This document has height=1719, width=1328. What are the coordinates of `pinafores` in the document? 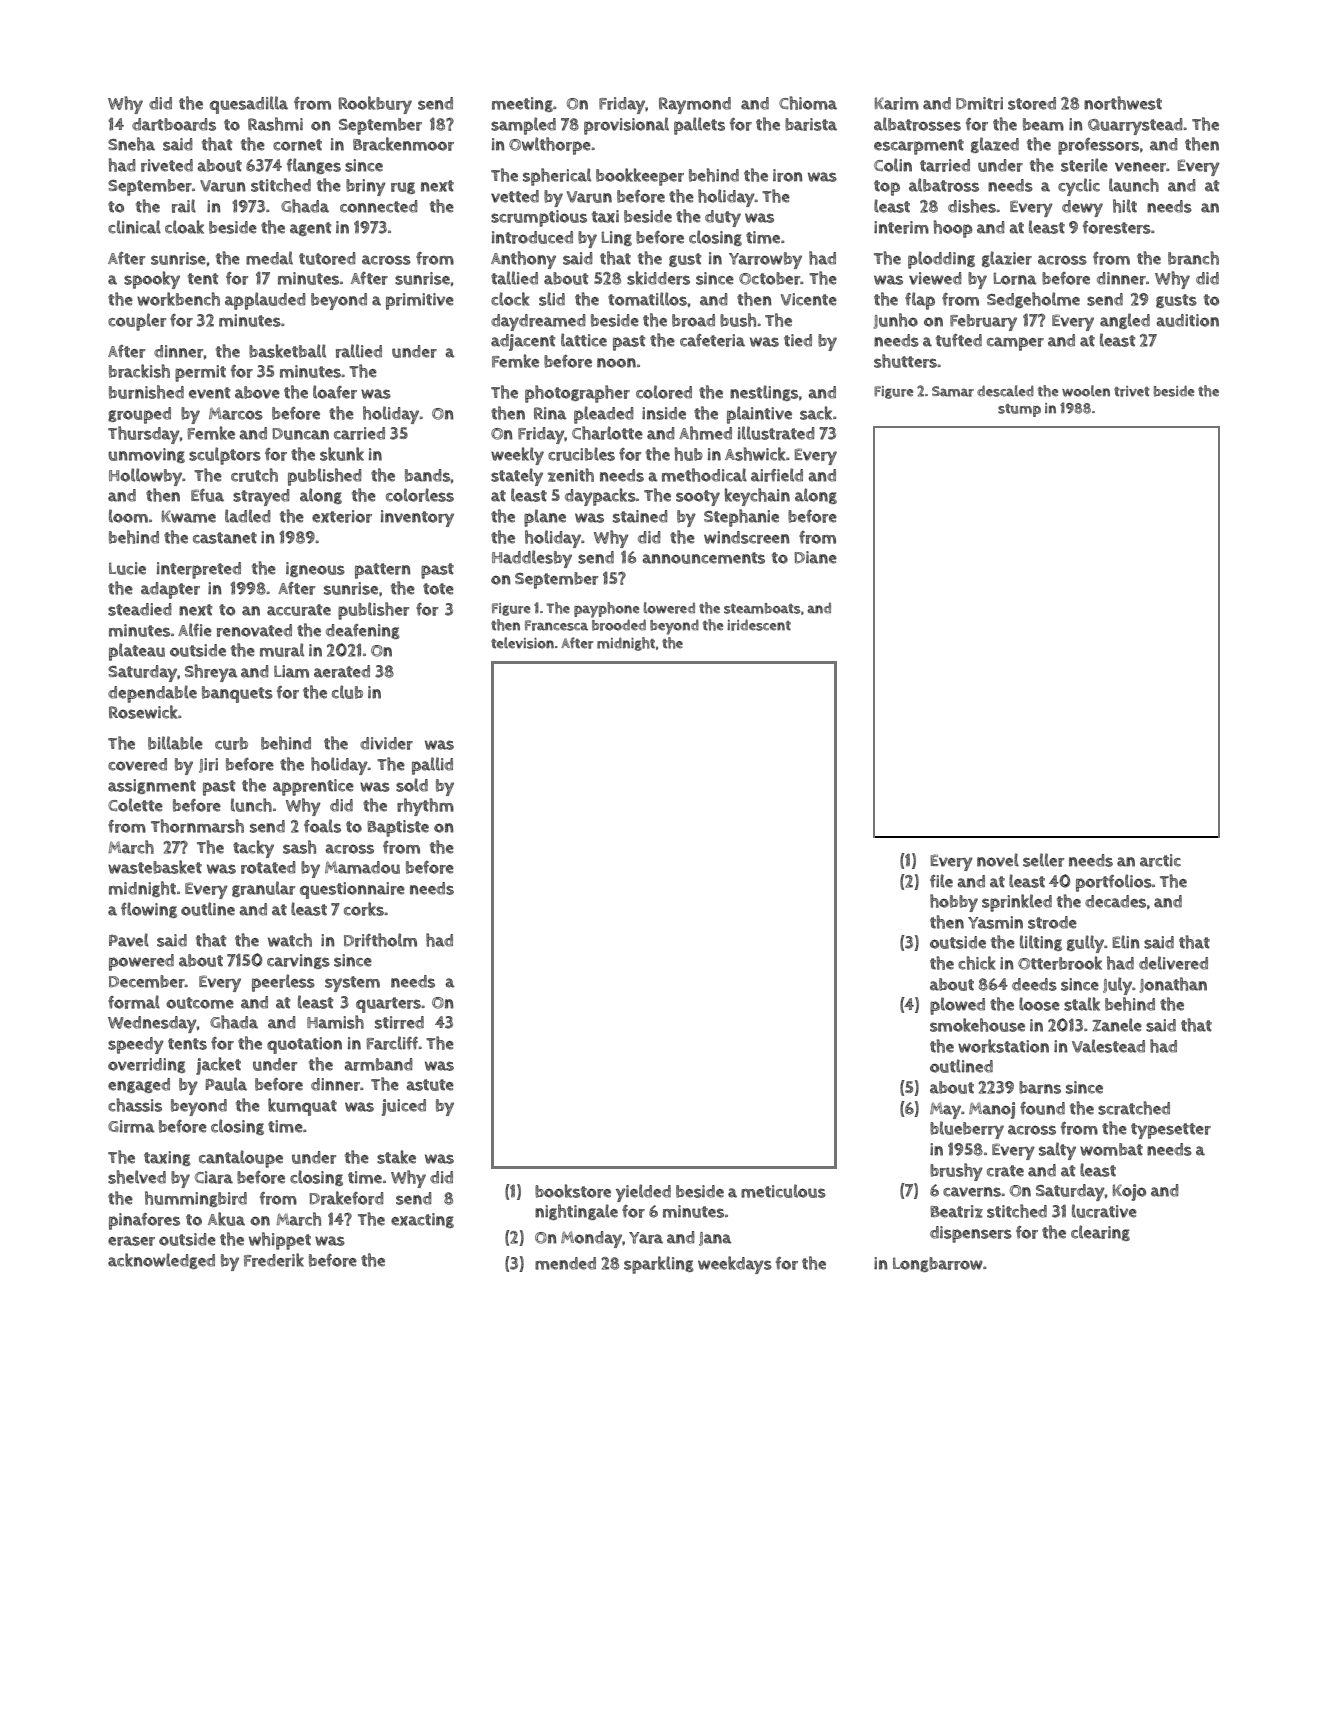 It's located at (144, 1221).
